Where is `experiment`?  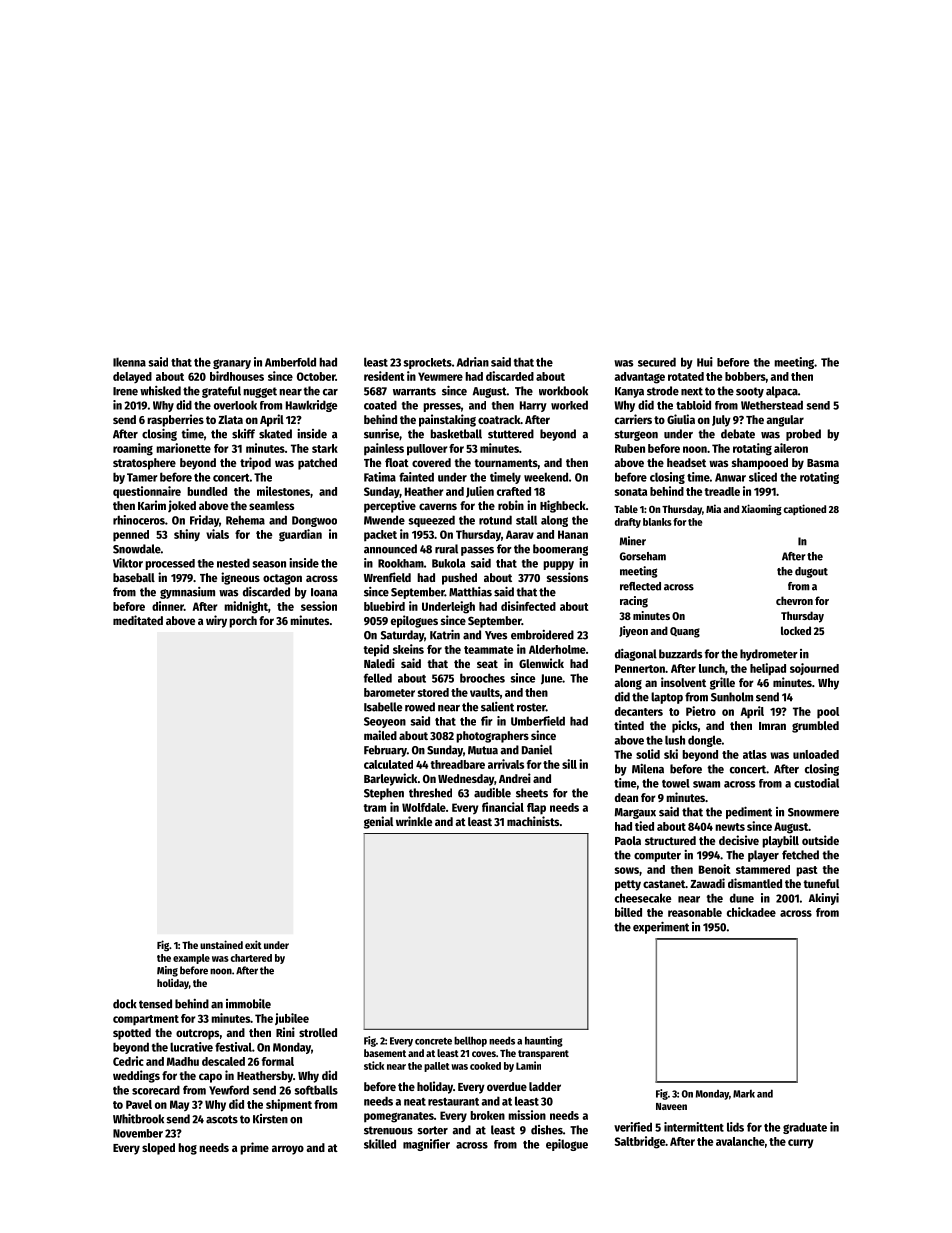 experiment is located at coordinates (661, 927).
